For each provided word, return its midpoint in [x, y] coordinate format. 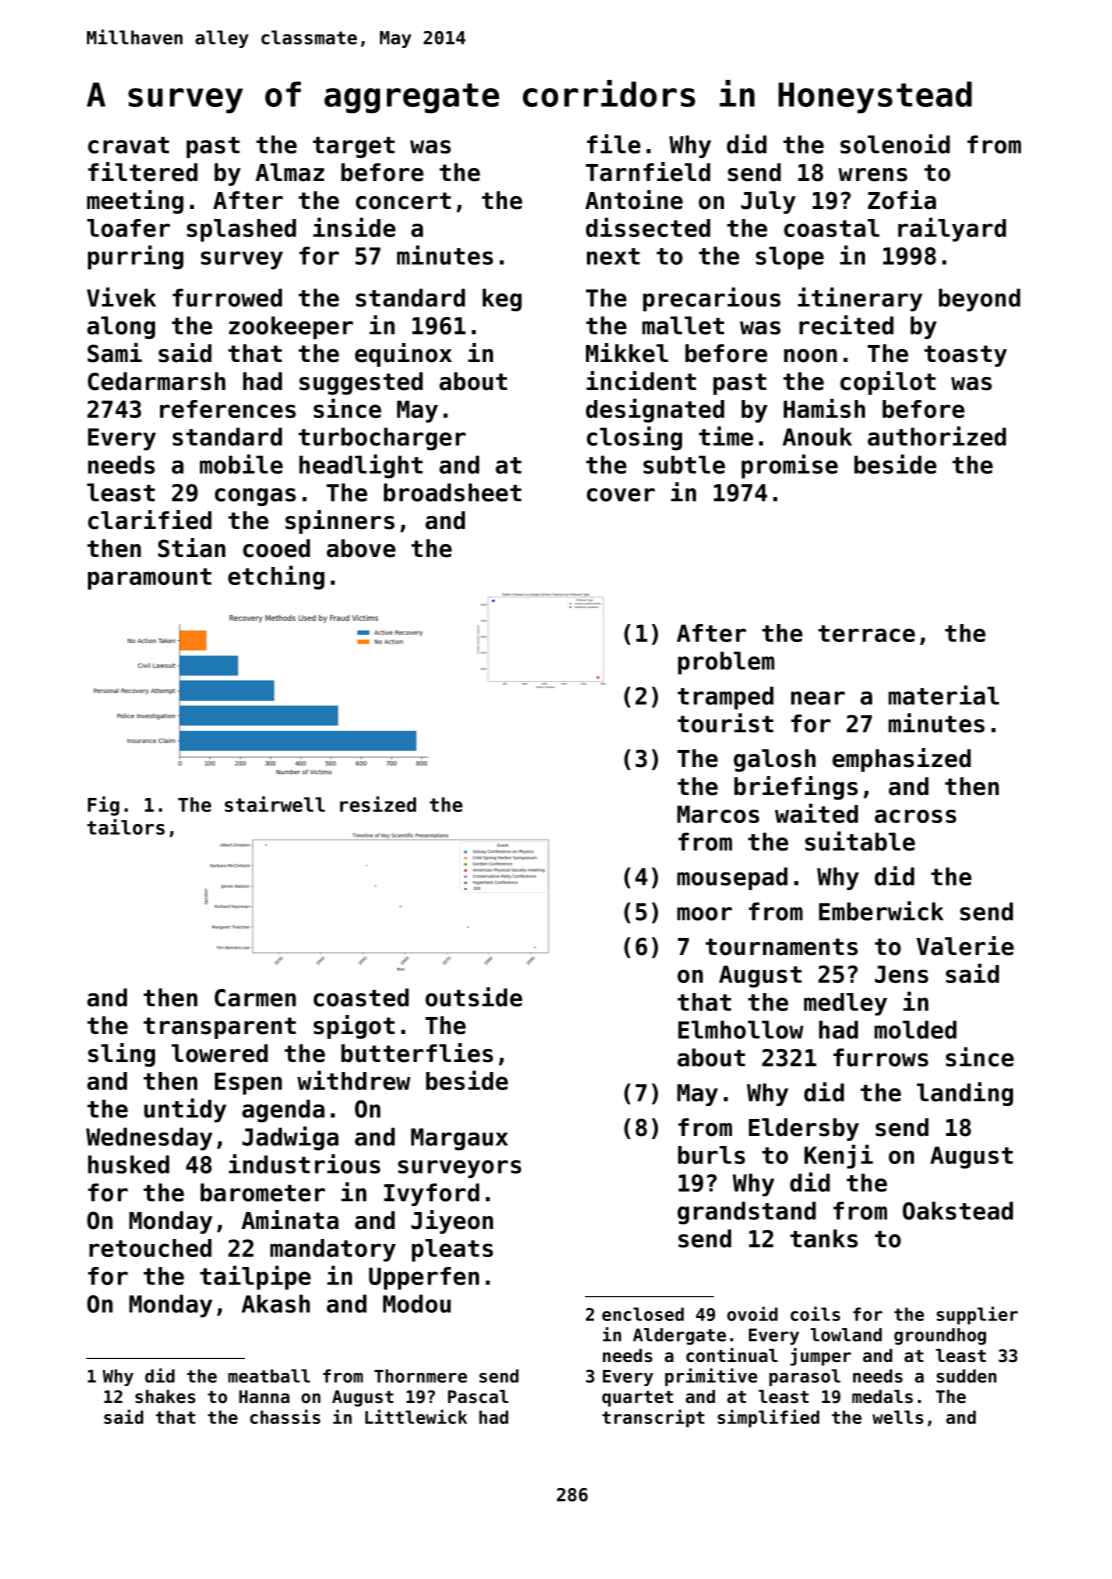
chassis [285, 1416]
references [228, 409]
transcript [653, 1418]
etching [276, 577]
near [818, 698]
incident [641, 381]
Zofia [902, 200]
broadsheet [453, 492]
